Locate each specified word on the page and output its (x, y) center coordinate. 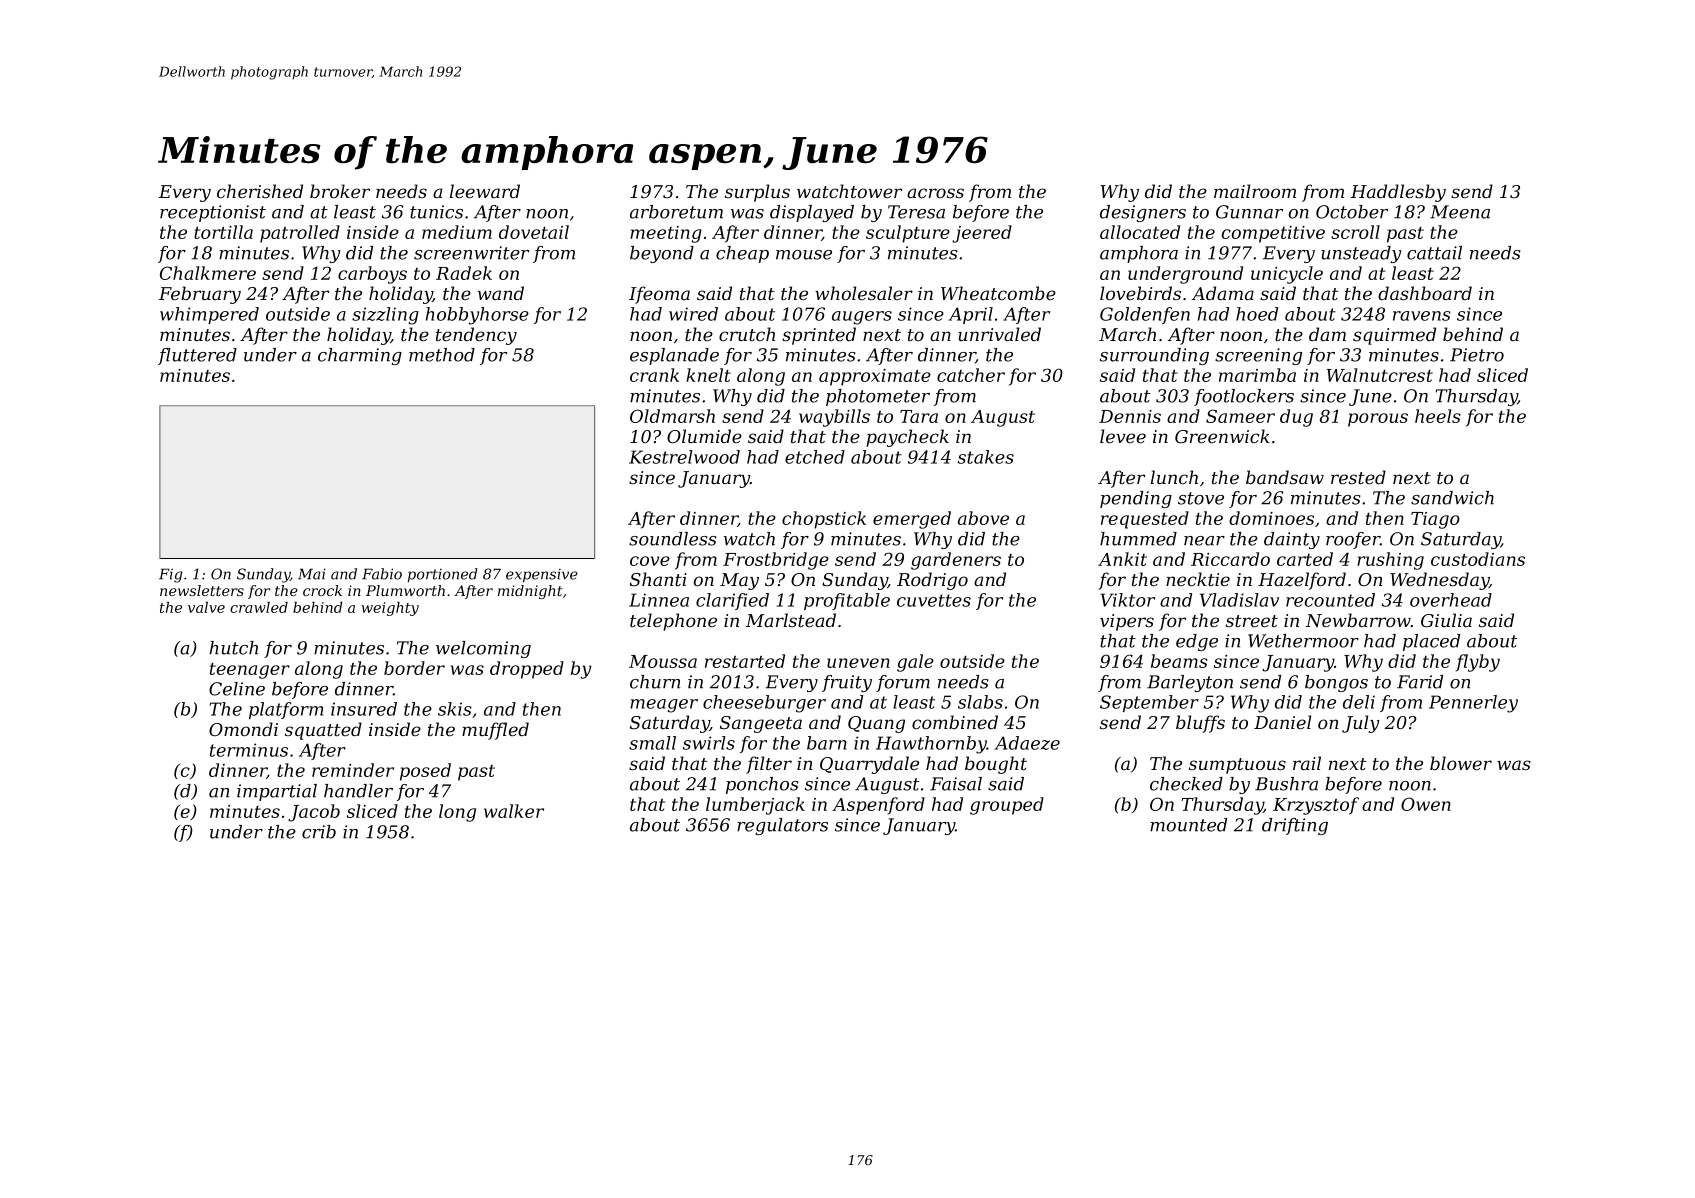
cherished (260, 191)
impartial (277, 792)
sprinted (819, 336)
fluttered (197, 356)
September (1149, 703)
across (935, 193)
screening (1258, 356)
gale (915, 663)
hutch (233, 648)
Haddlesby (1398, 193)
